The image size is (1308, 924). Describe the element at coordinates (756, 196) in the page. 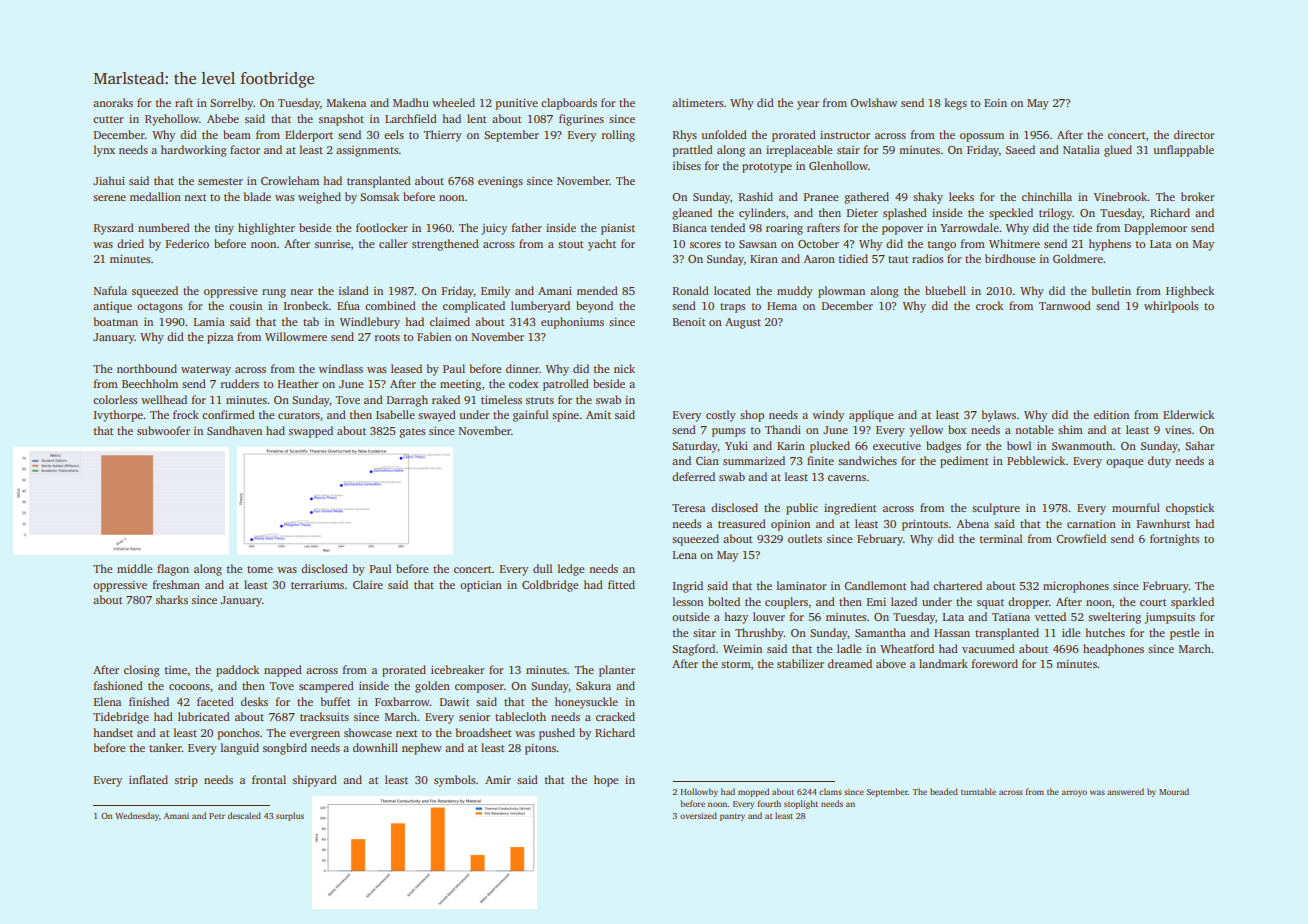

I see `Rashid` at that location.
